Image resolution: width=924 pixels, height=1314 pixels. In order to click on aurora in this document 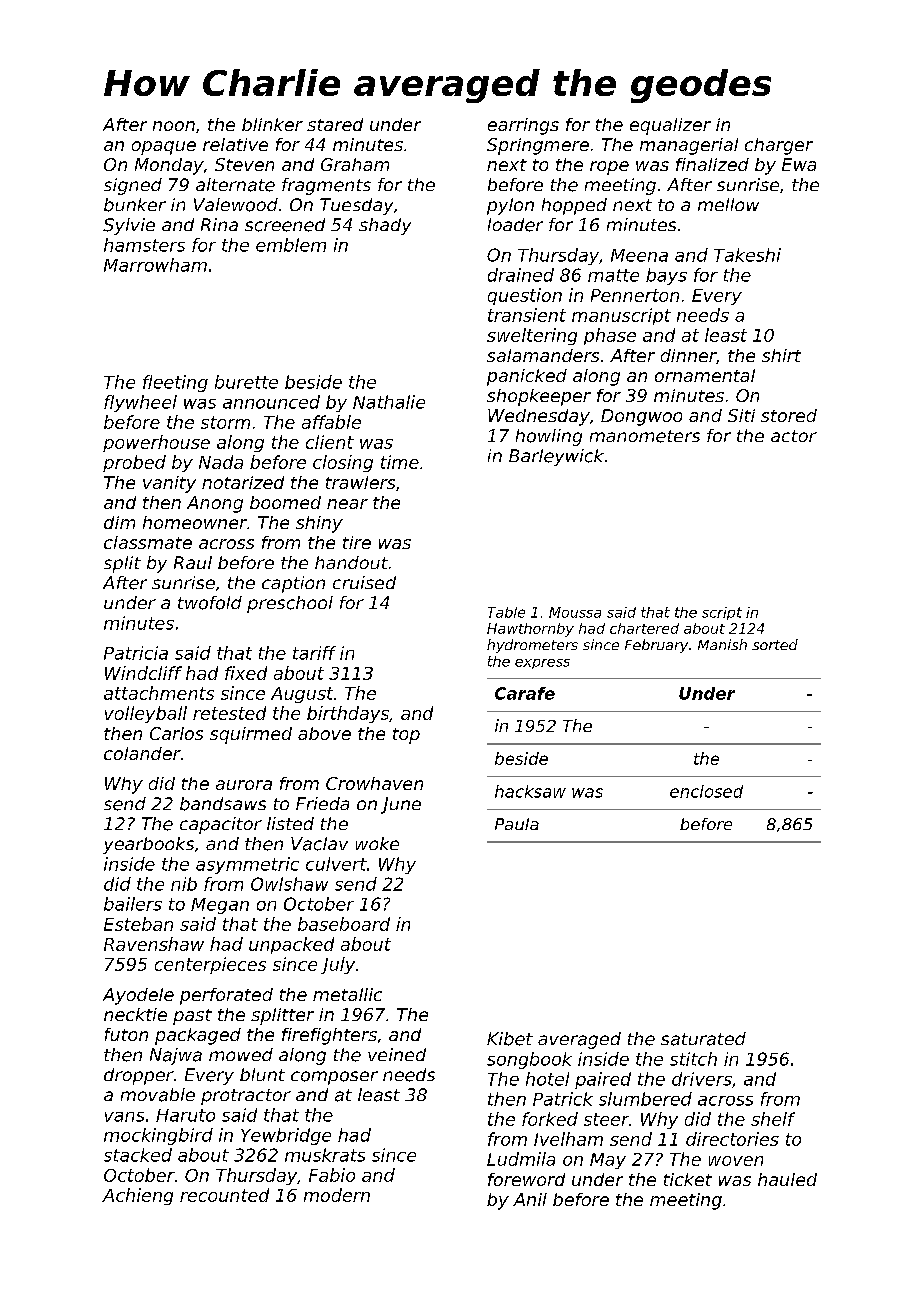, I will do `click(244, 785)`.
